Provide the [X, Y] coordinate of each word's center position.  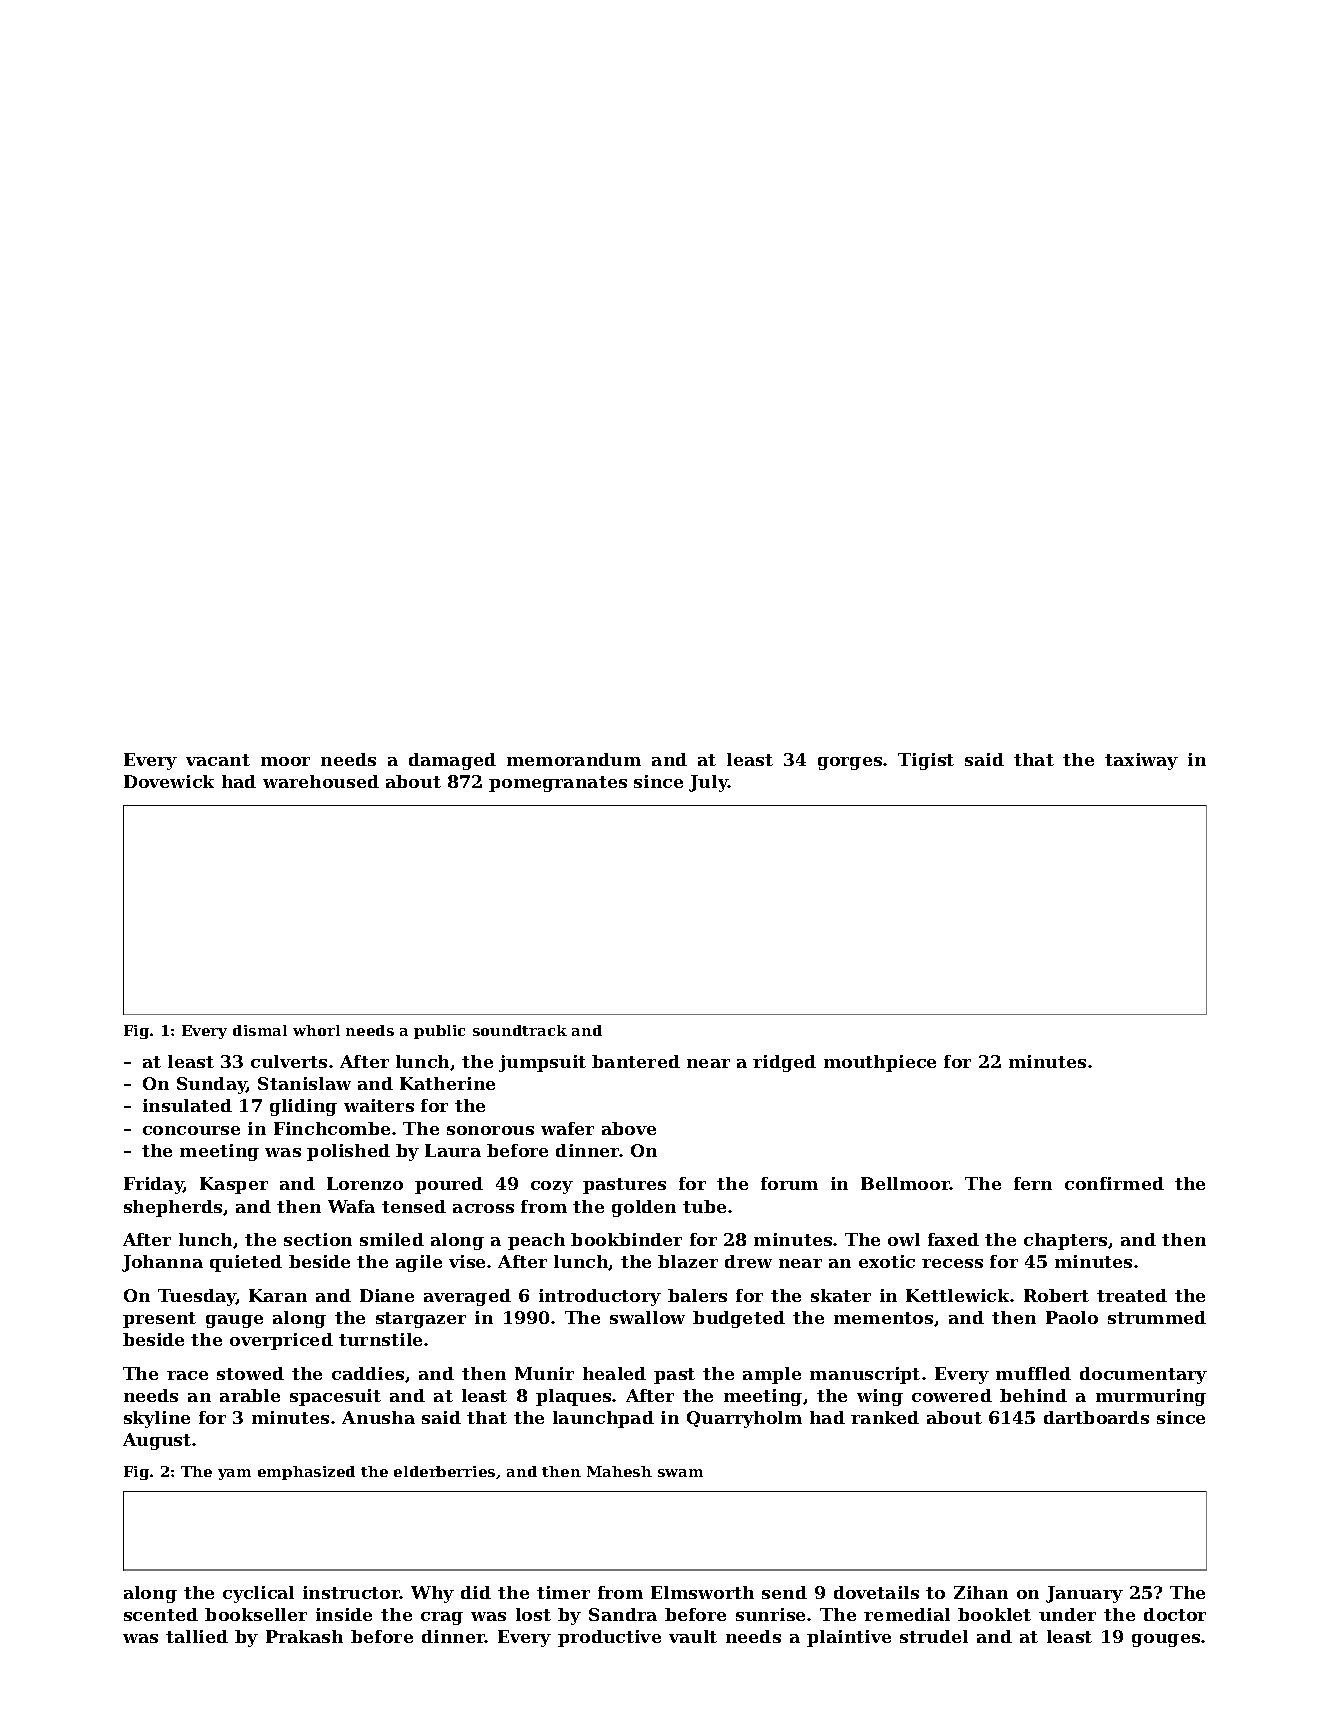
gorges [850, 763]
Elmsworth [702, 1592]
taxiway [1141, 761]
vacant [218, 760]
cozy [552, 1187]
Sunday [212, 1085]
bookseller [256, 1614]
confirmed [1114, 1183]
